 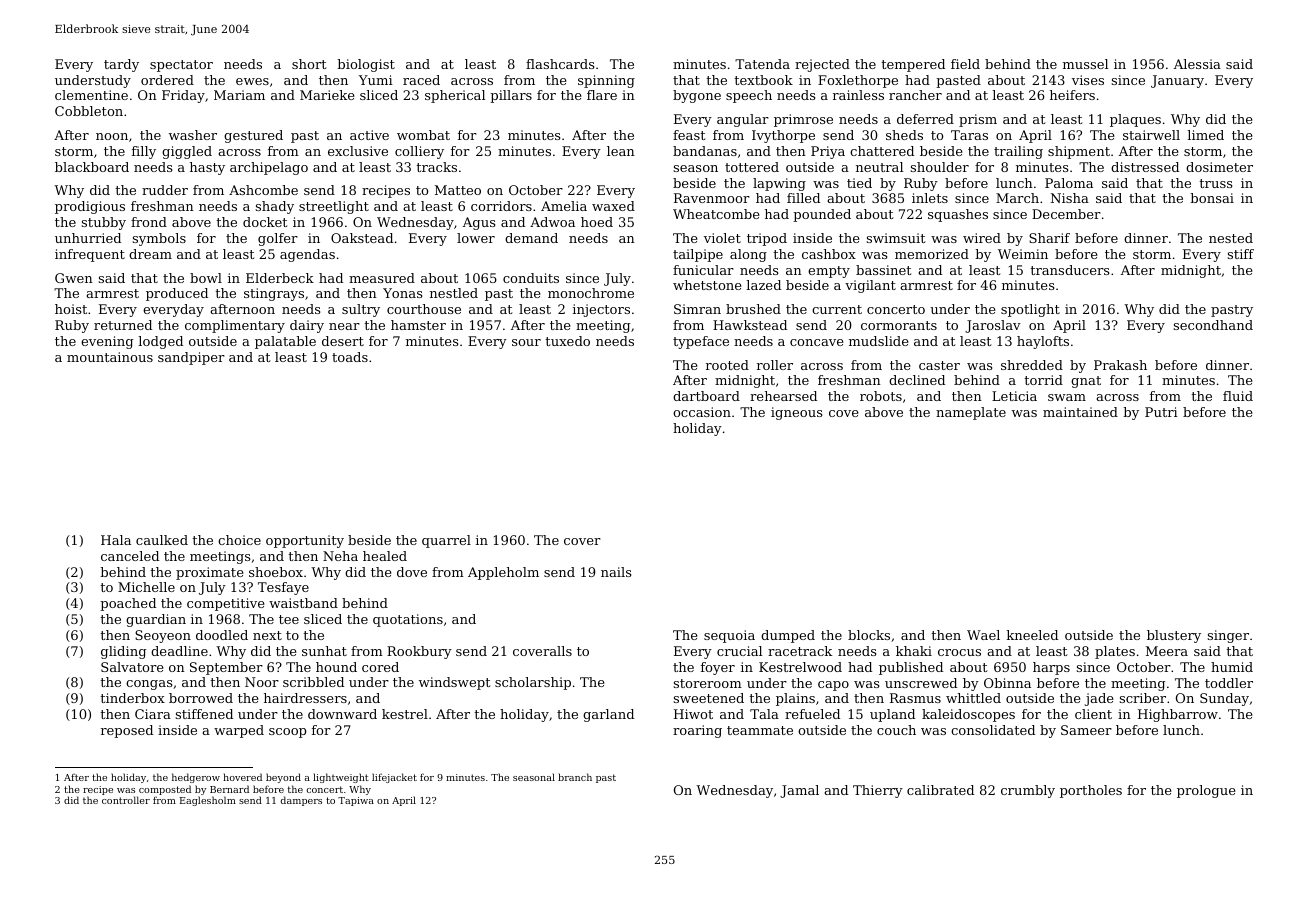 I want to click on nameplate, so click(x=971, y=413).
